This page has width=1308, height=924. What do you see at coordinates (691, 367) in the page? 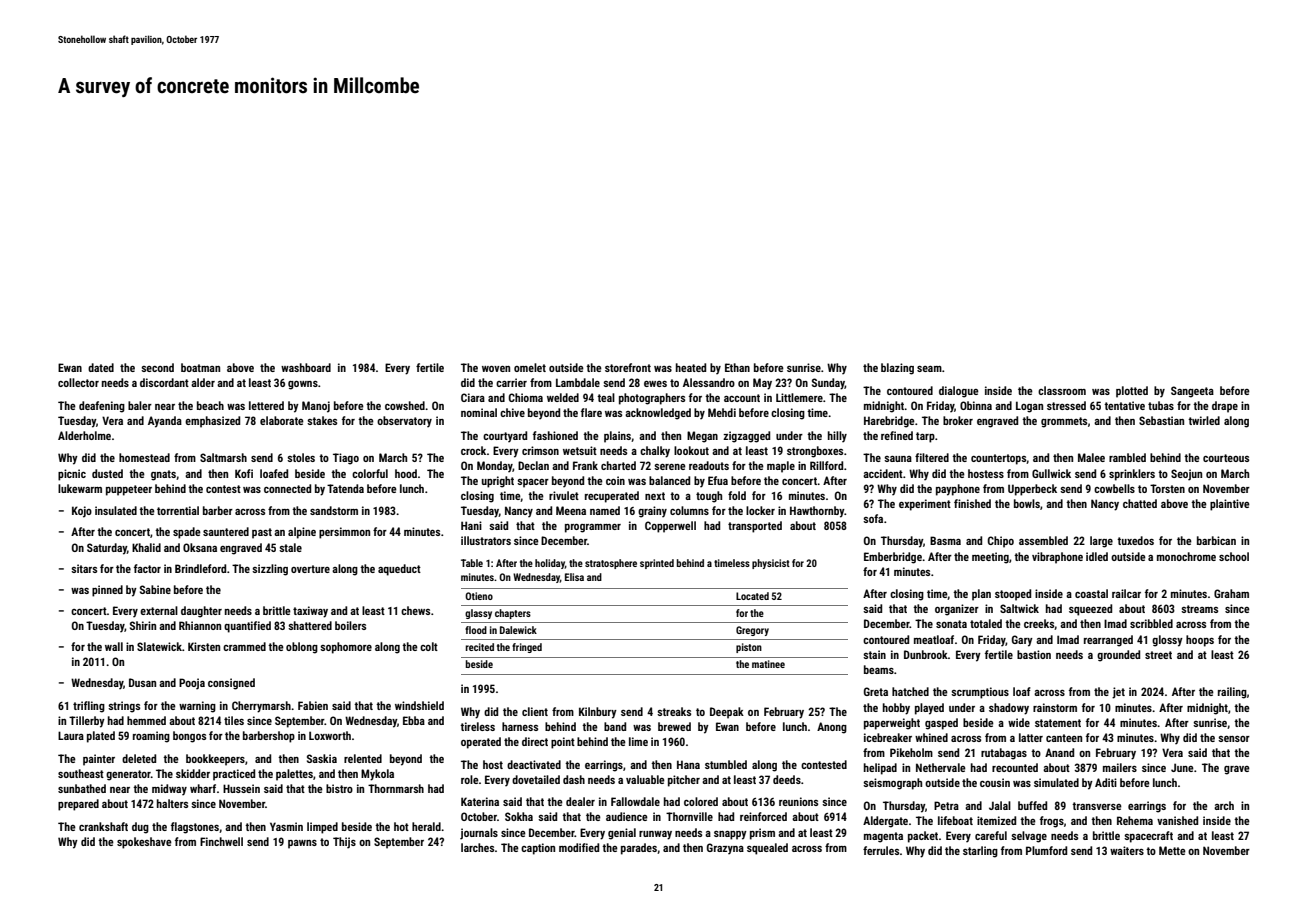
I see `heated` at bounding box center [691, 367].
